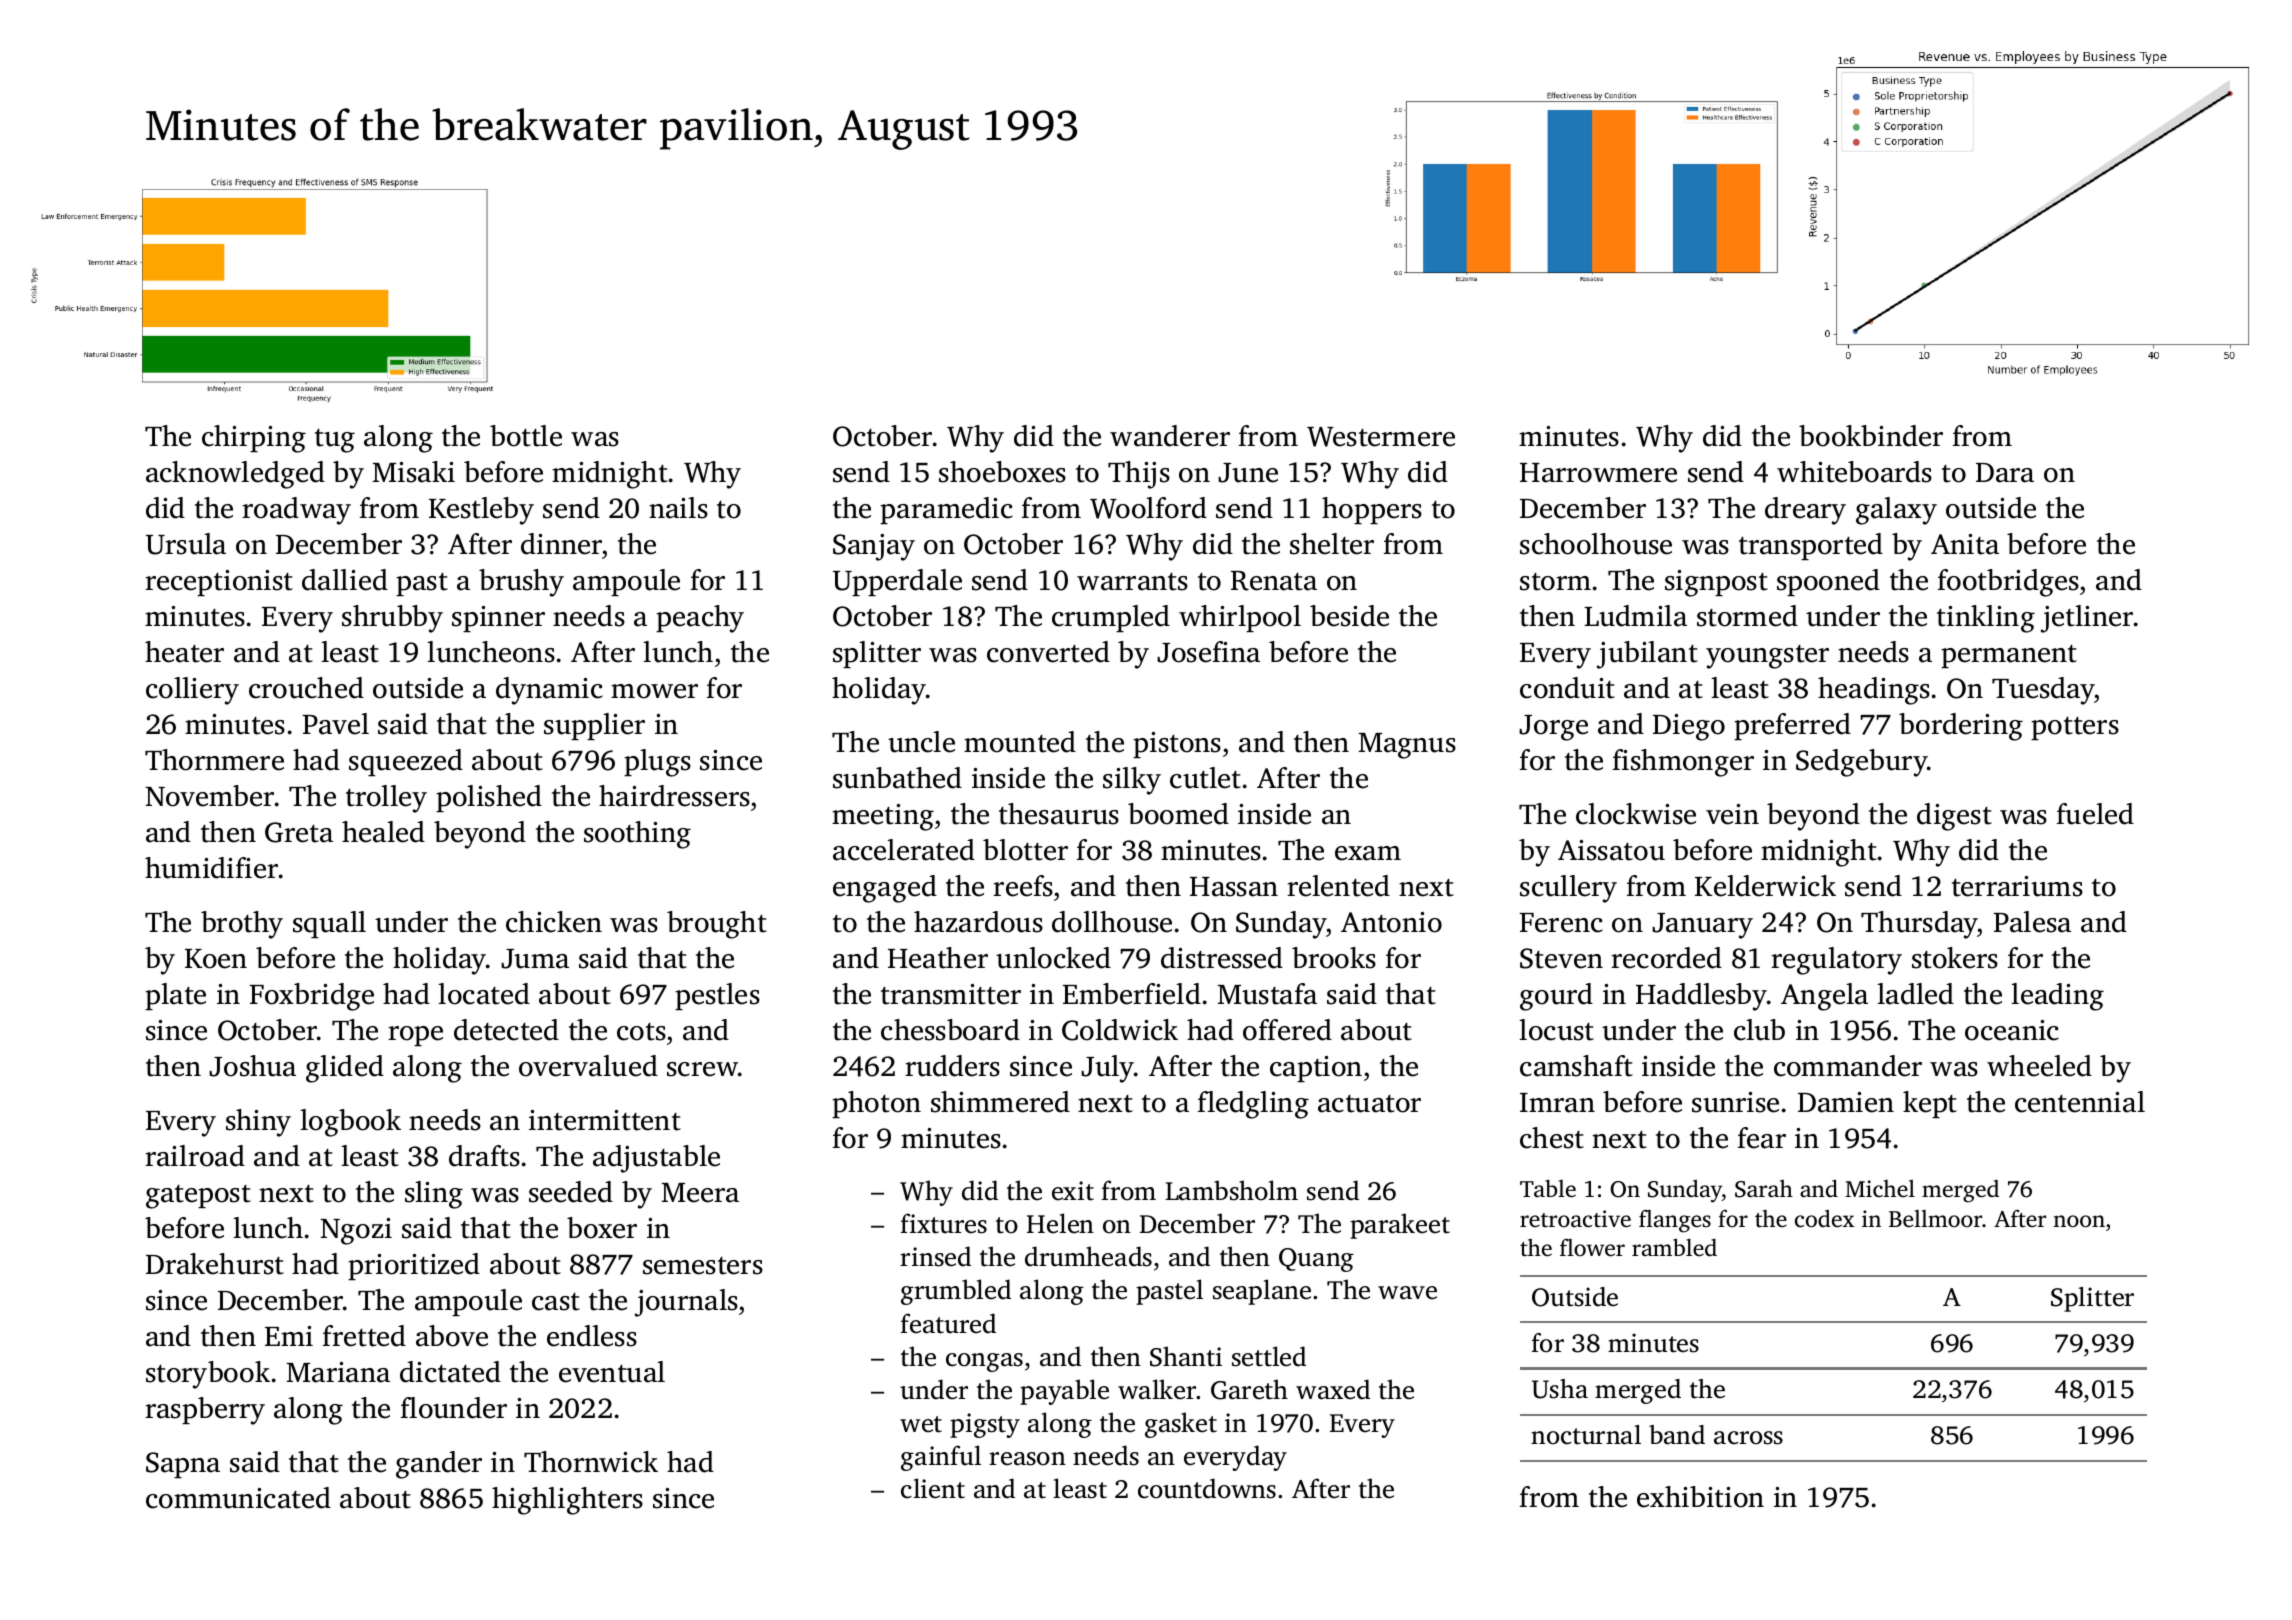 The width and height of the page is (2292, 1620). What do you see at coordinates (1666, 958) in the page?
I see `recorded` at bounding box center [1666, 958].
